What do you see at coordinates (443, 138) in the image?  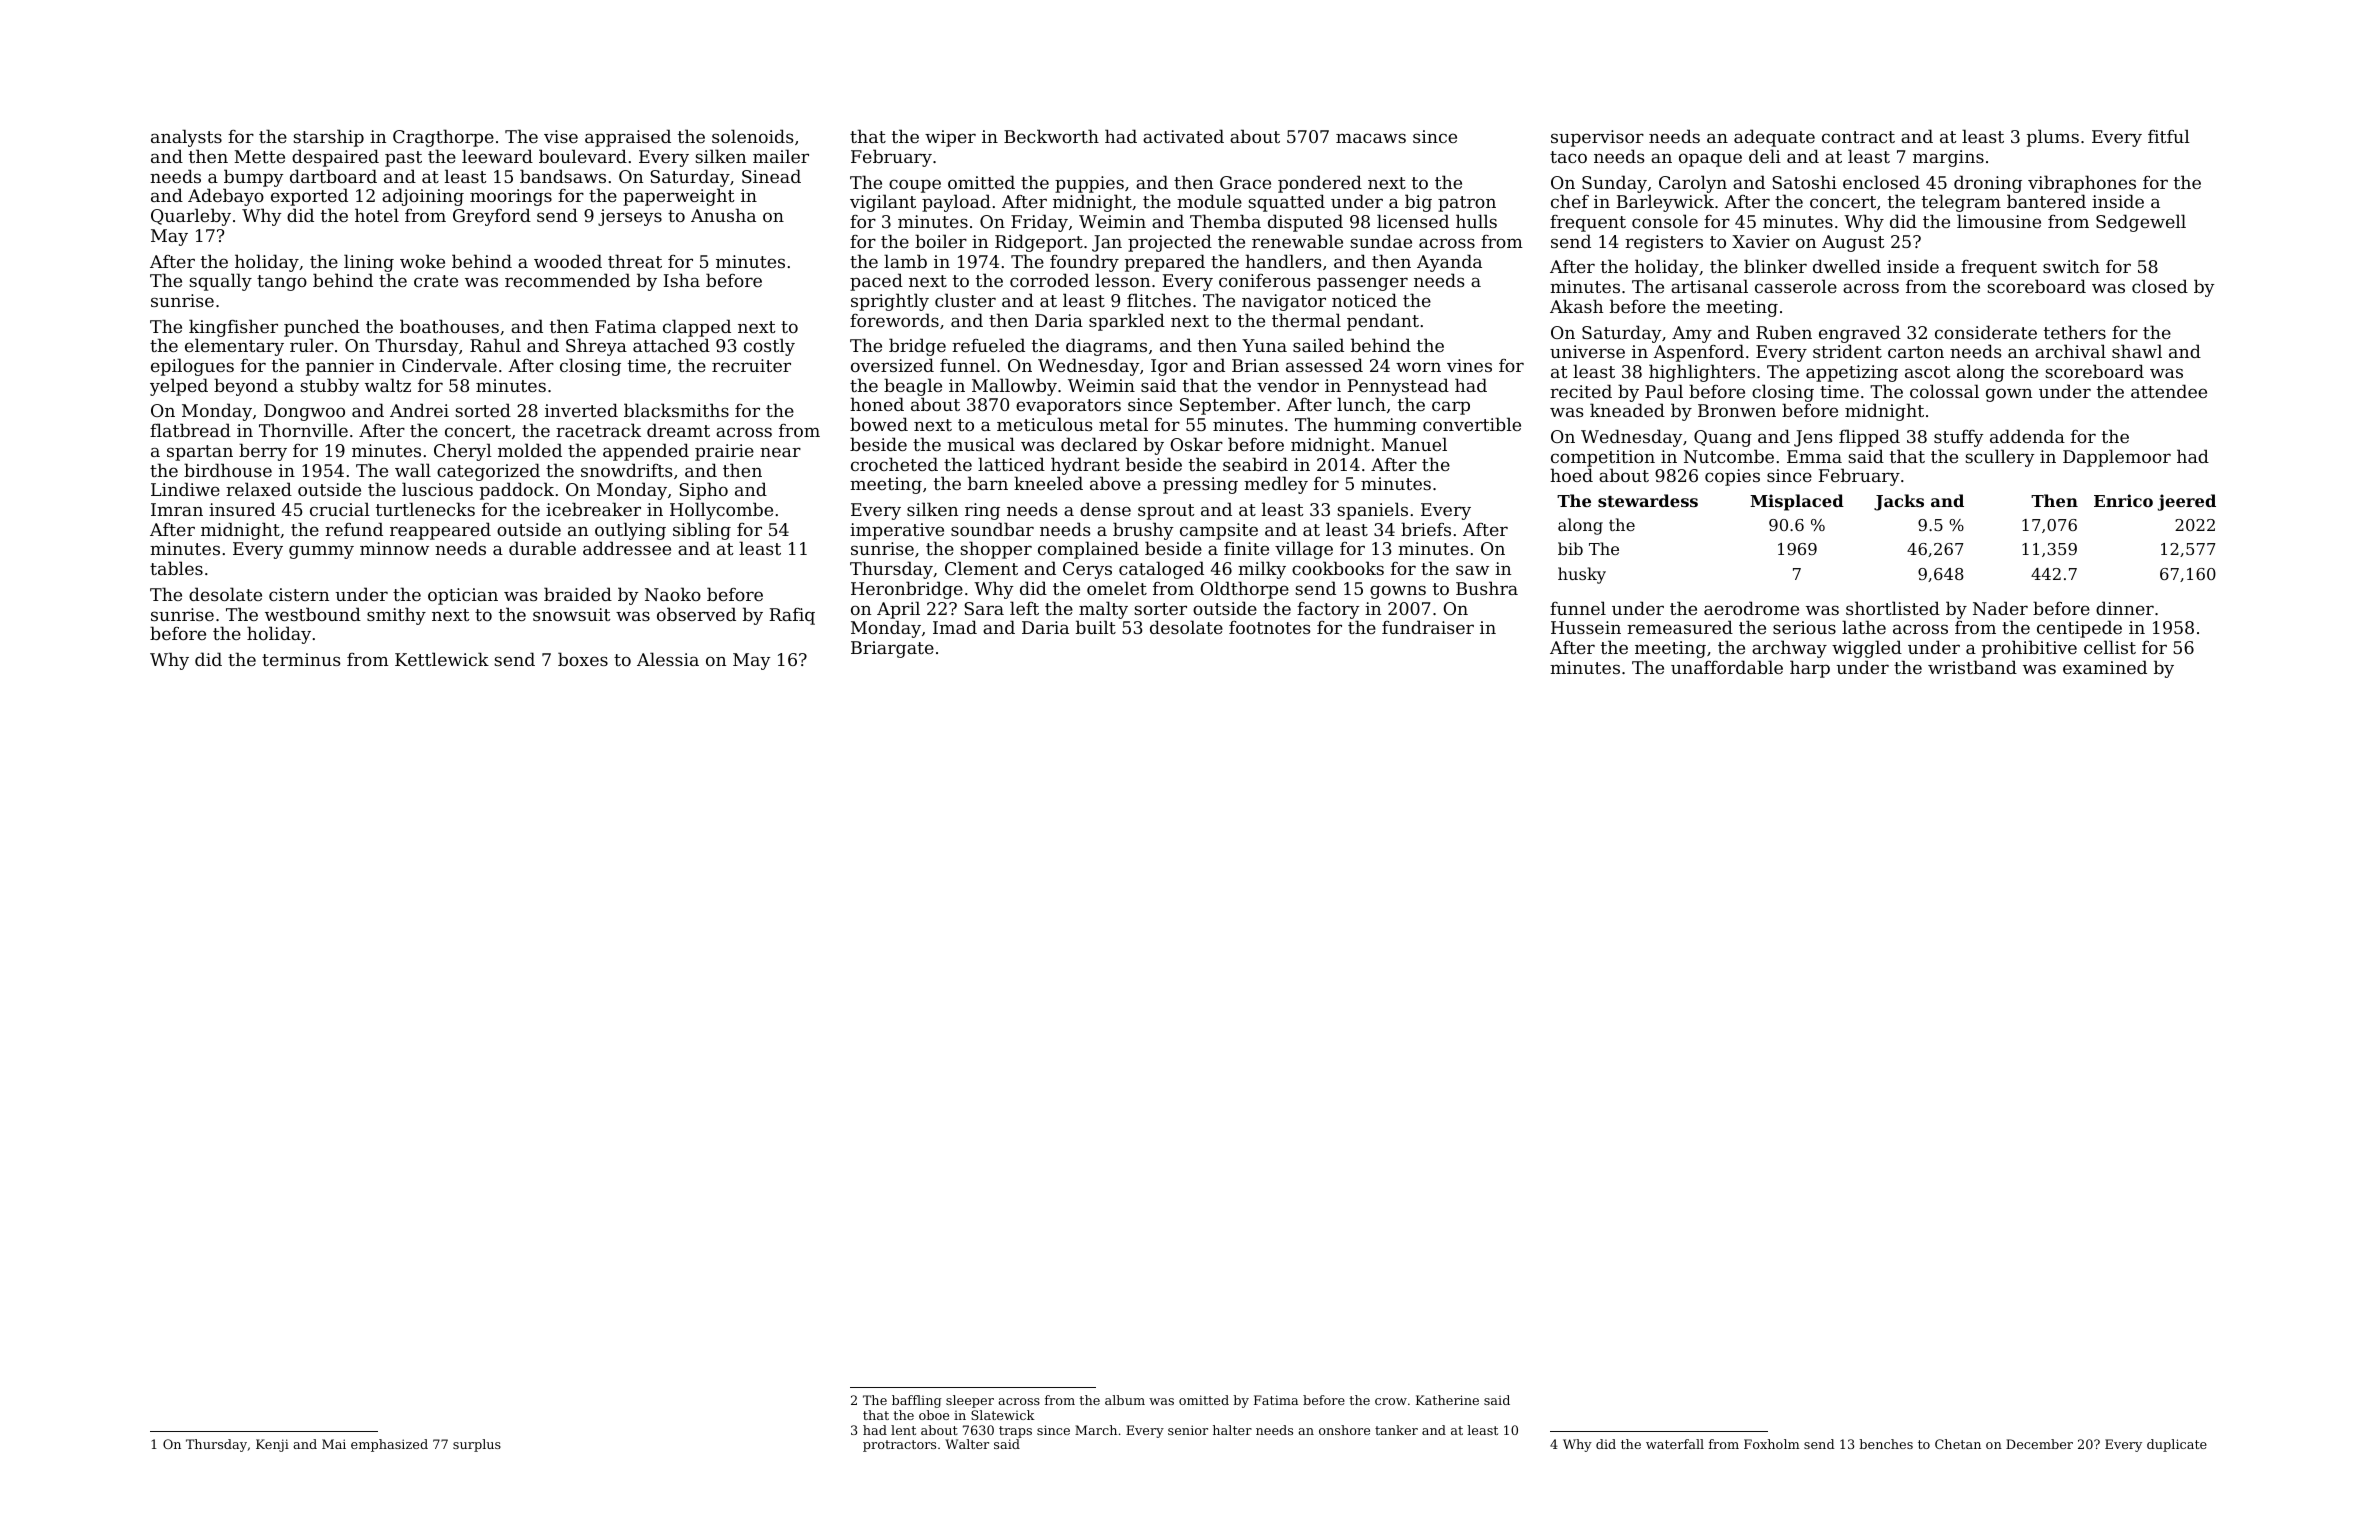 I see `Cragthorpe` at bounding box center [443, 138].
